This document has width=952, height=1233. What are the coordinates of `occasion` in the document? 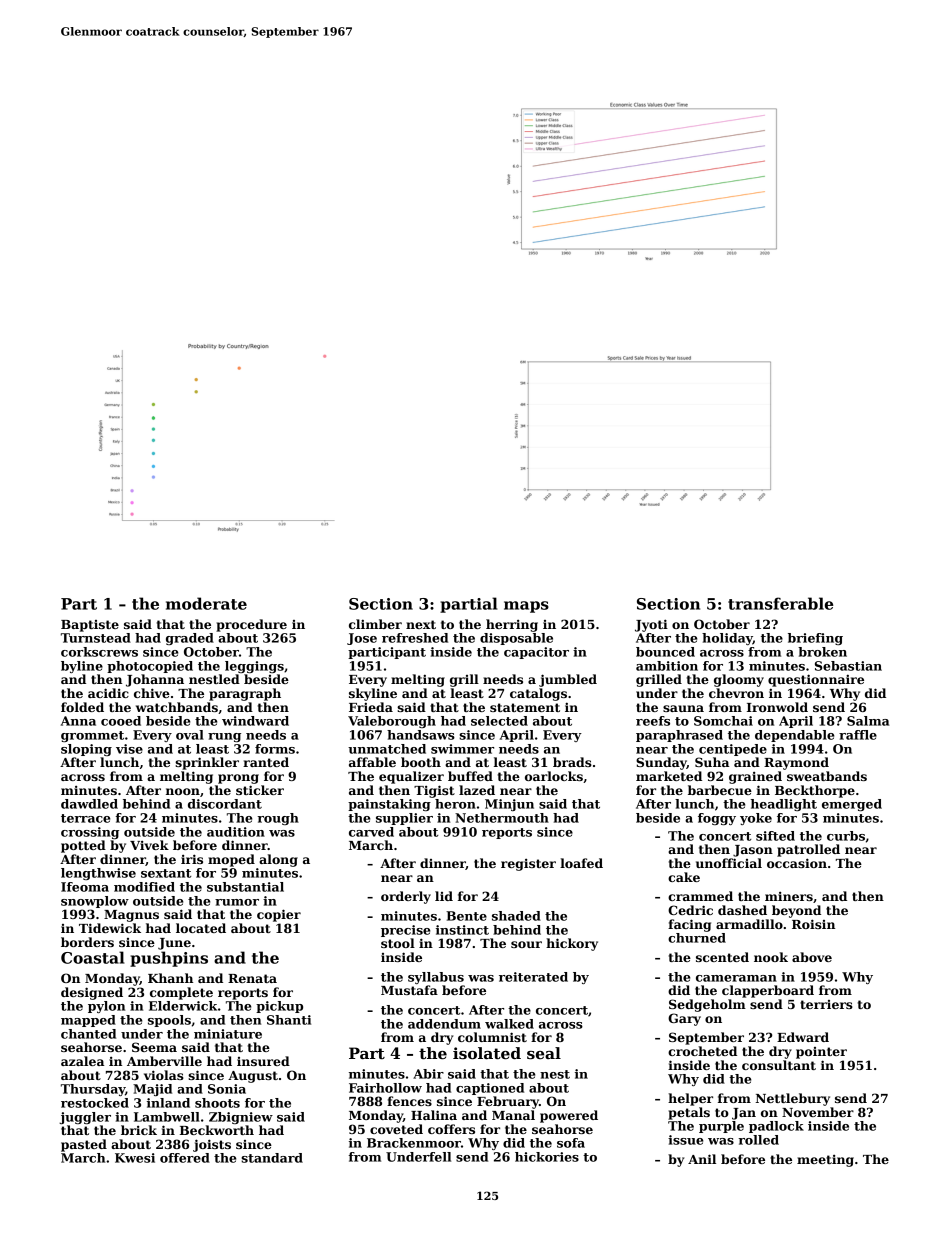 It's located at (797, 863).
